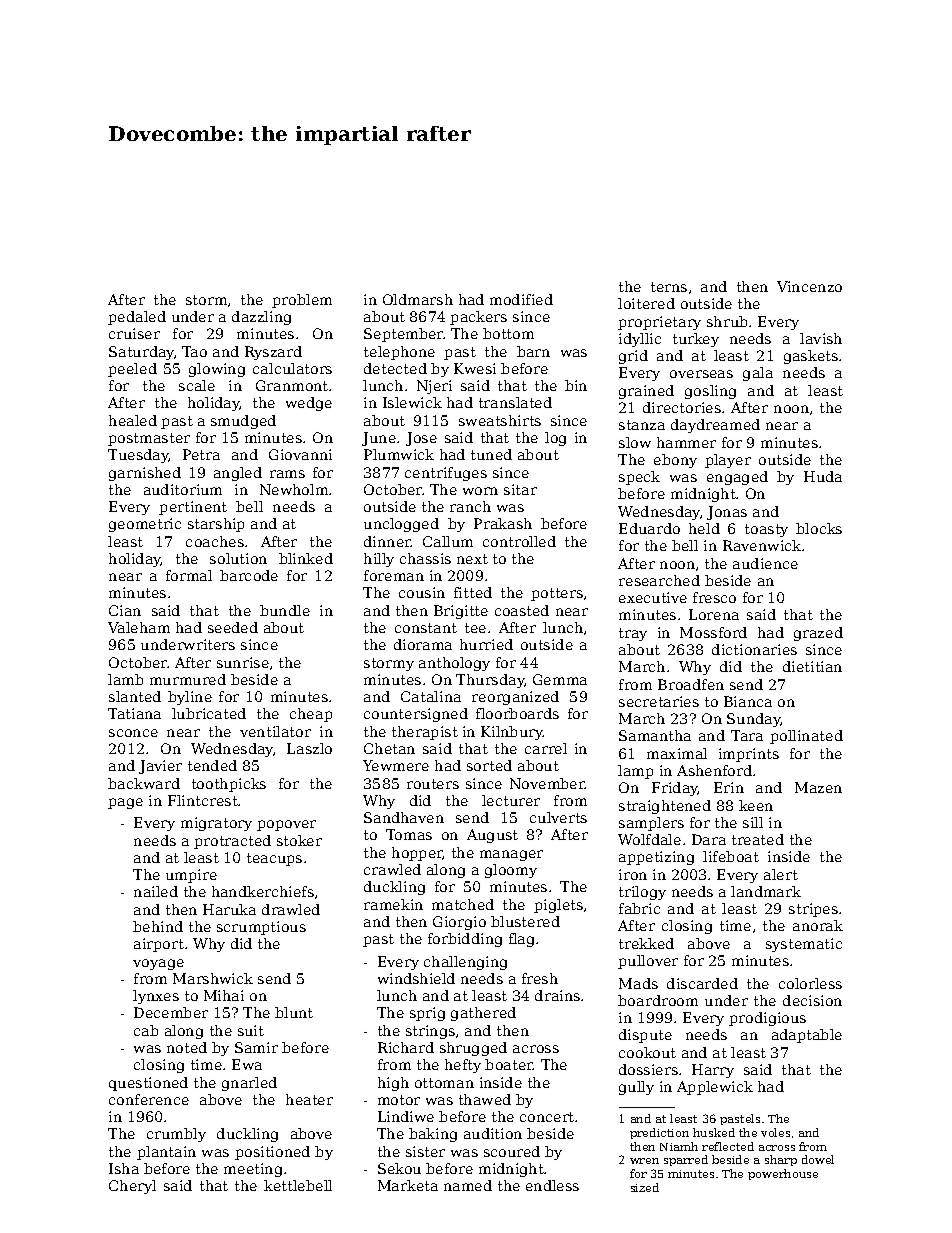 Image resolution: width=952 pixels, height=1233 pixels. Describe the element at coordinates (809, 286) in the image. I see `Vincenzo` at that location.
